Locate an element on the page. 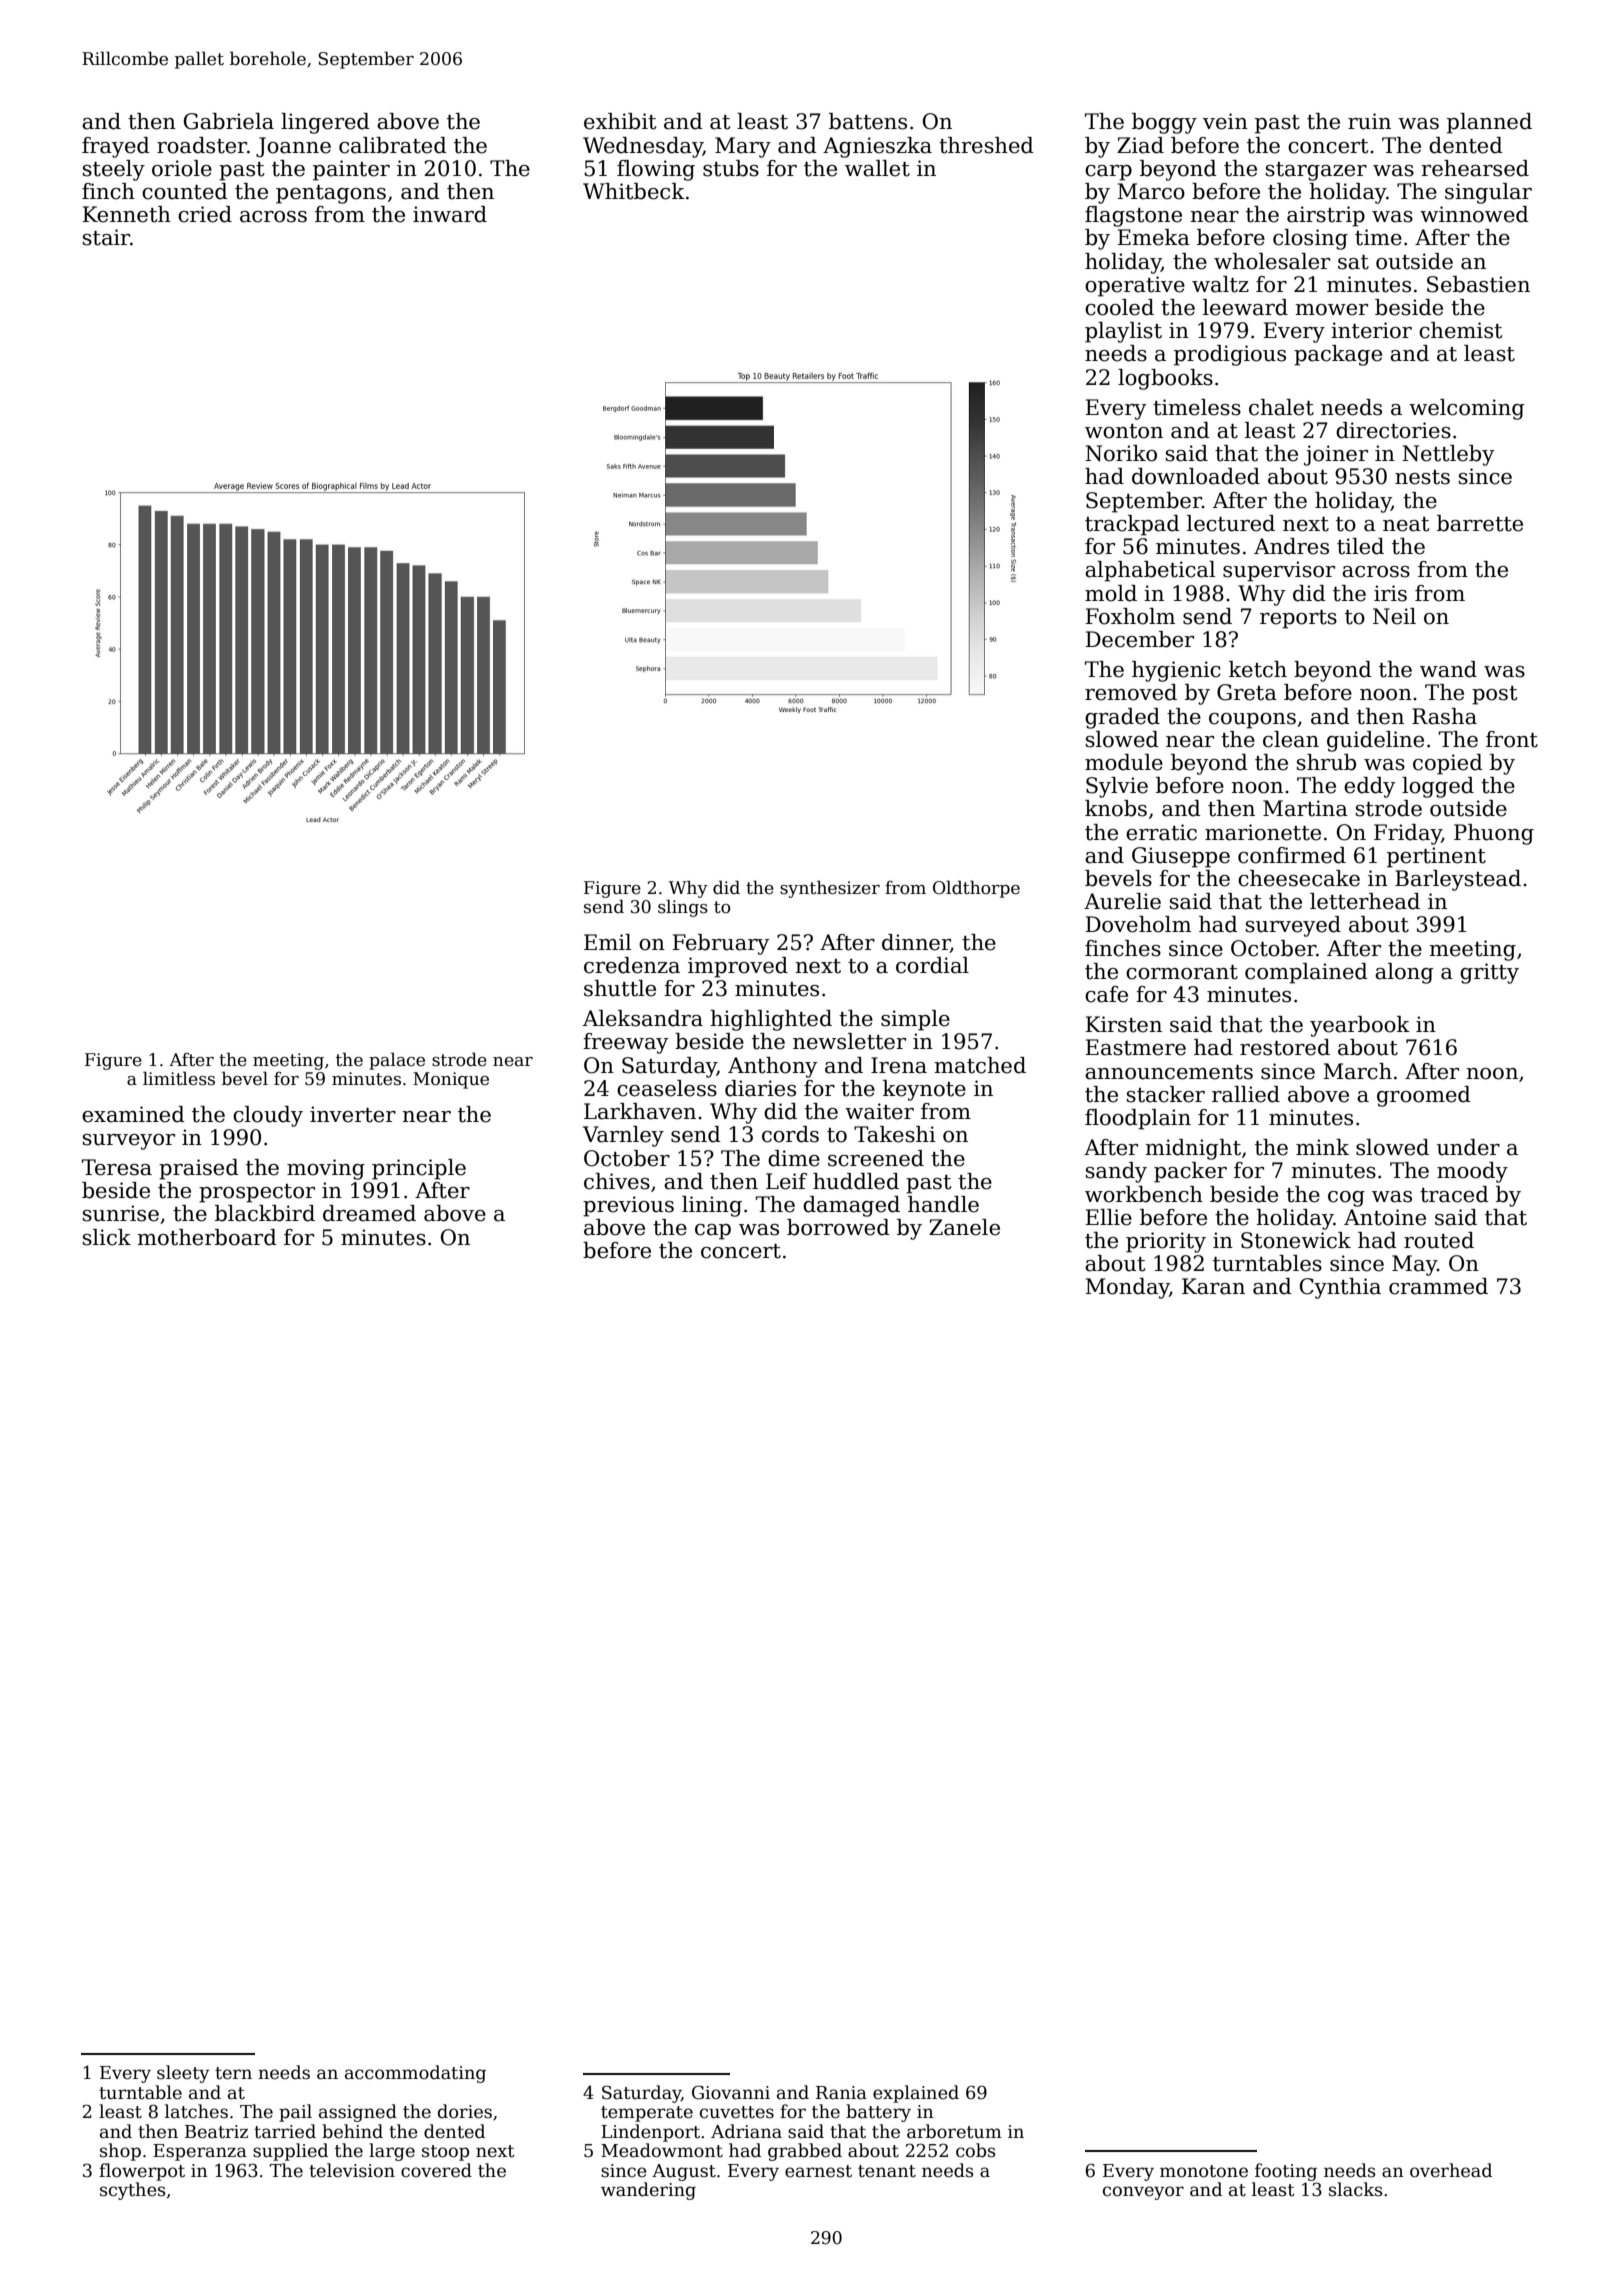  Whitbeck is located at coordinates (634, 191).
